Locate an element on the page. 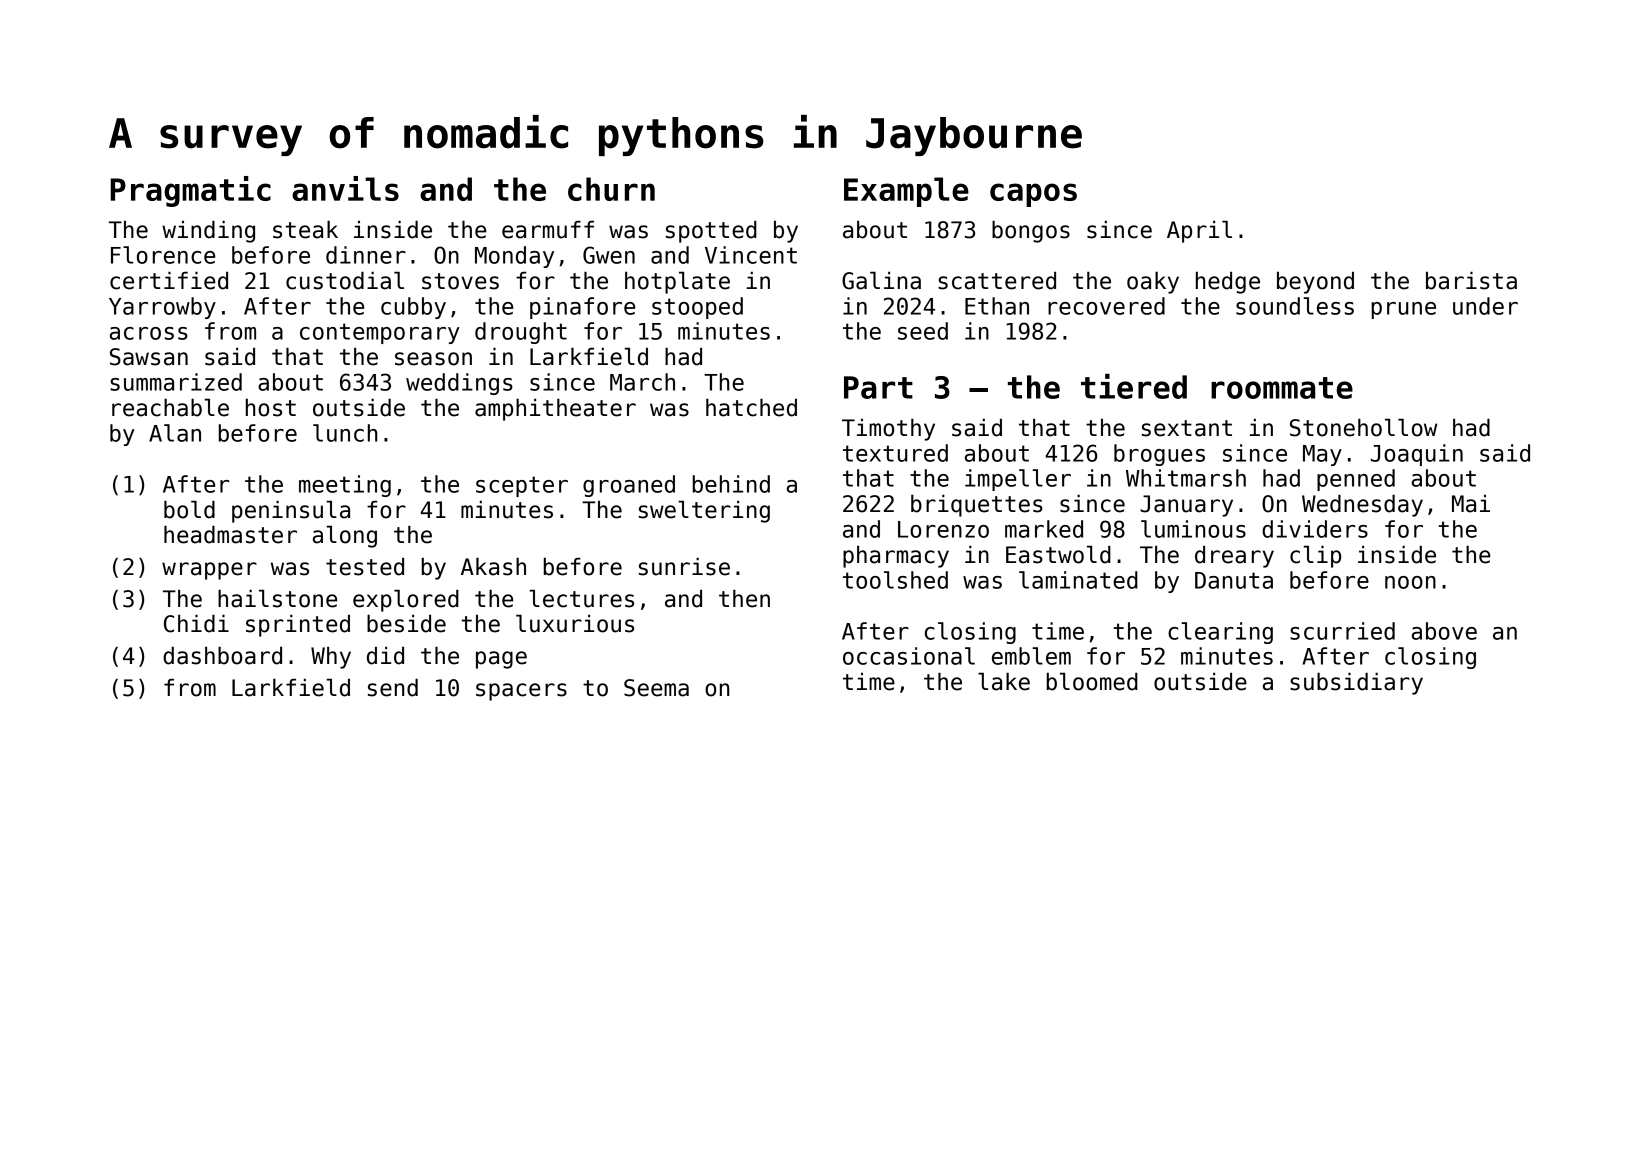  earmuff is located at coordinates (548, 229).
